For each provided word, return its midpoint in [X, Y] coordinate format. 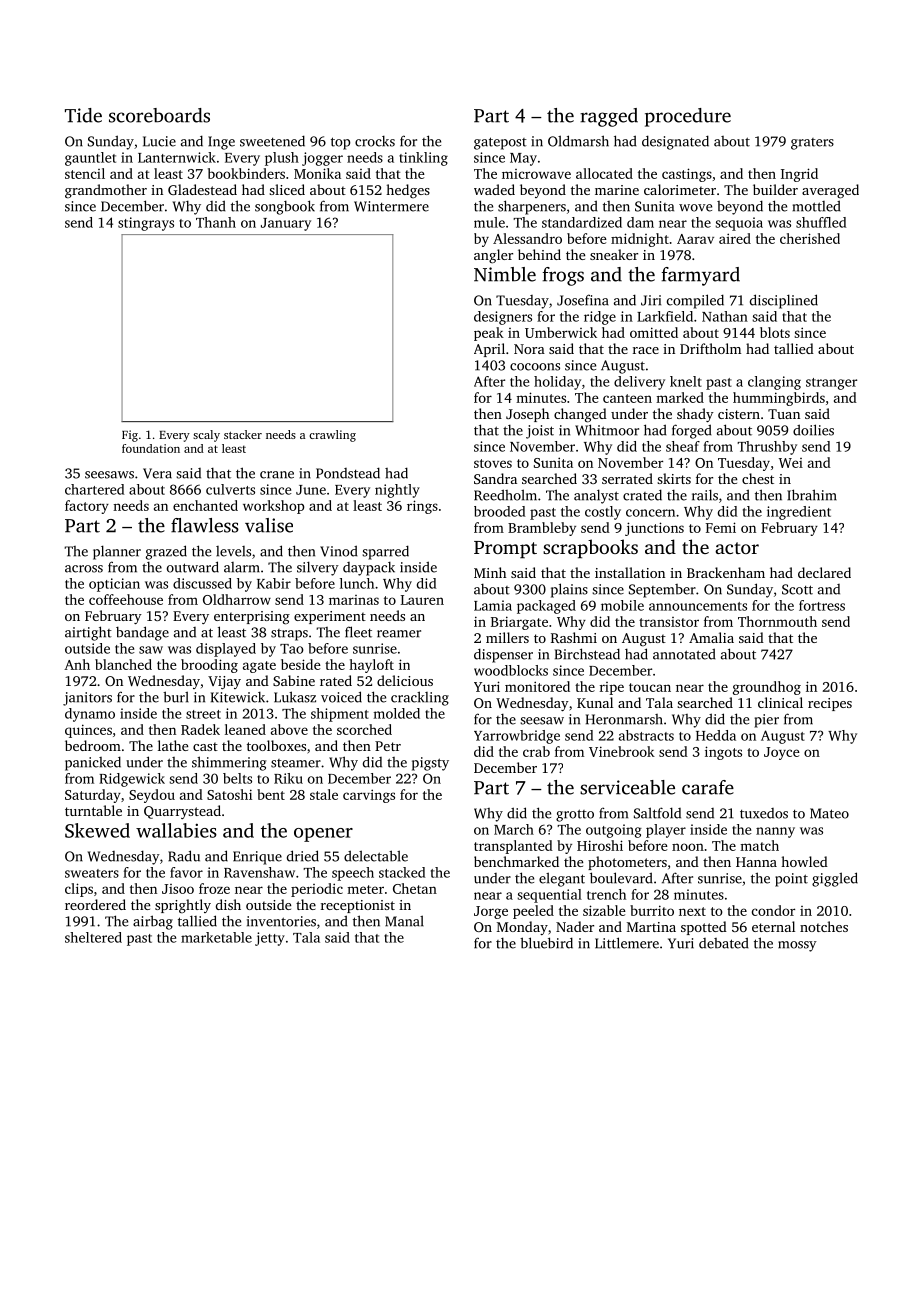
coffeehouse [126, 599]
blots [775, 332]
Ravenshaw [259, 872]
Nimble [505, 274]
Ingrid [799, 175]
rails [705, 495]
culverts [230, 489]
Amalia [711, 637]
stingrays [146, 224]
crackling [420, 698]
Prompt [505, 550]
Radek [200, 729]
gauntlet [90, 159]
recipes [830, 704]
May [523, 159]
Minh [490, 572]
